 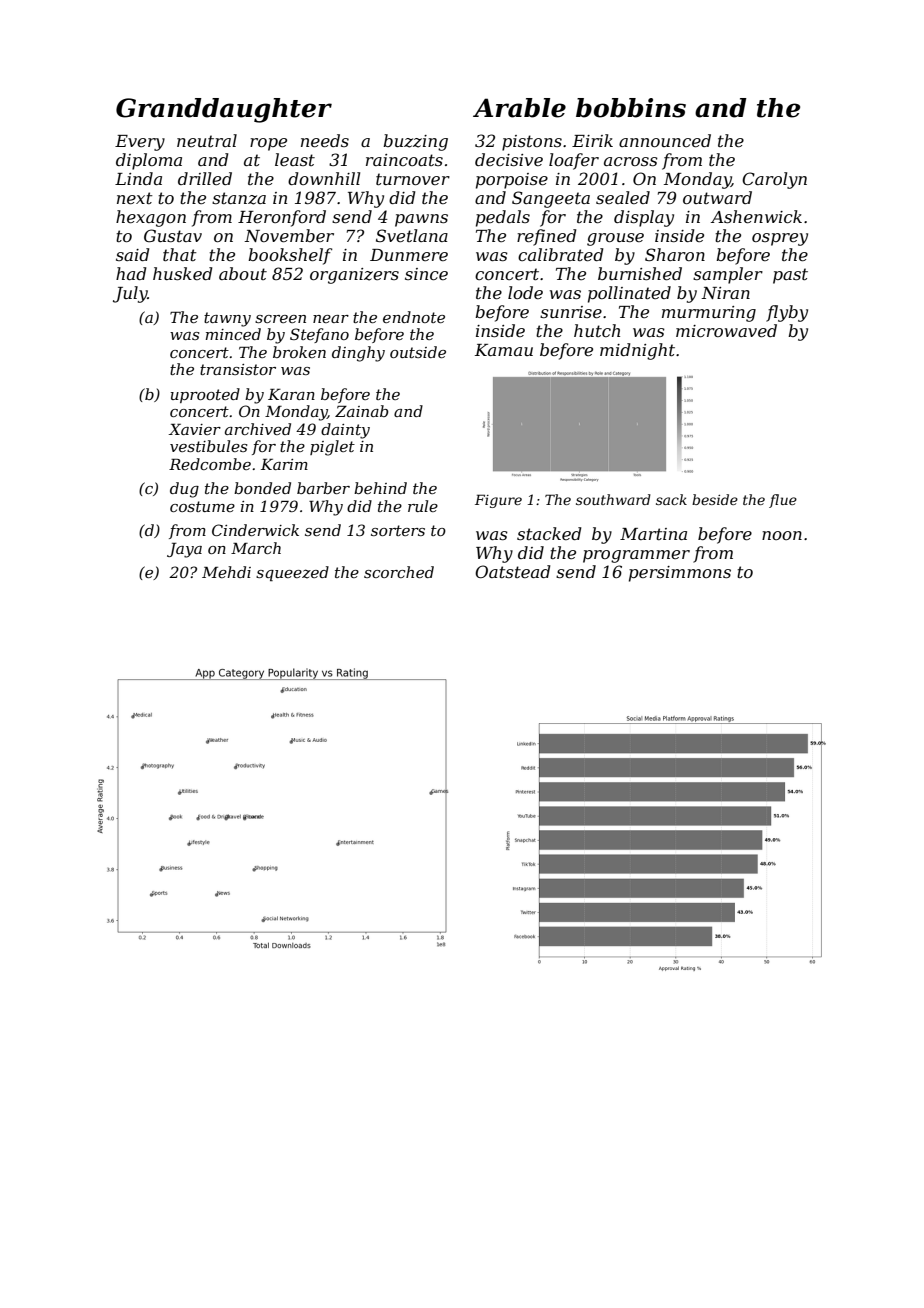 I want to click on organizers, so click(x=354, y=276).
